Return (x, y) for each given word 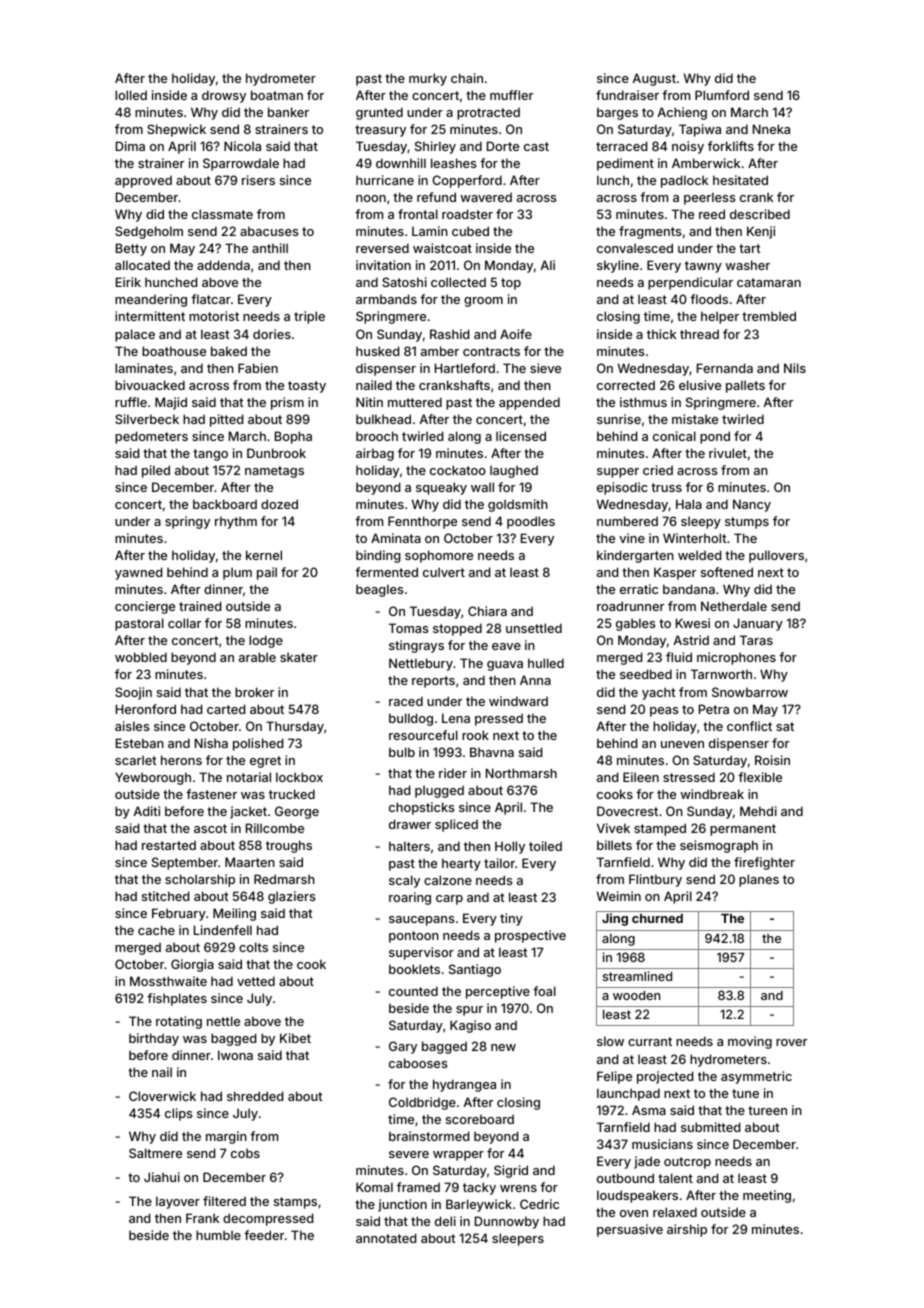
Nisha (211, 743)
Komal (374, 1187)
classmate (222, 214)
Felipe (614, 1077)
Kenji (761, 232)
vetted (256, 981)
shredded (255, 1096)
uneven (682, 744)
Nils (795, 368)
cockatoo (458, 470)
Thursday (295, 727)
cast (536, 146)
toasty (307, 387)
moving (750, 1042)
